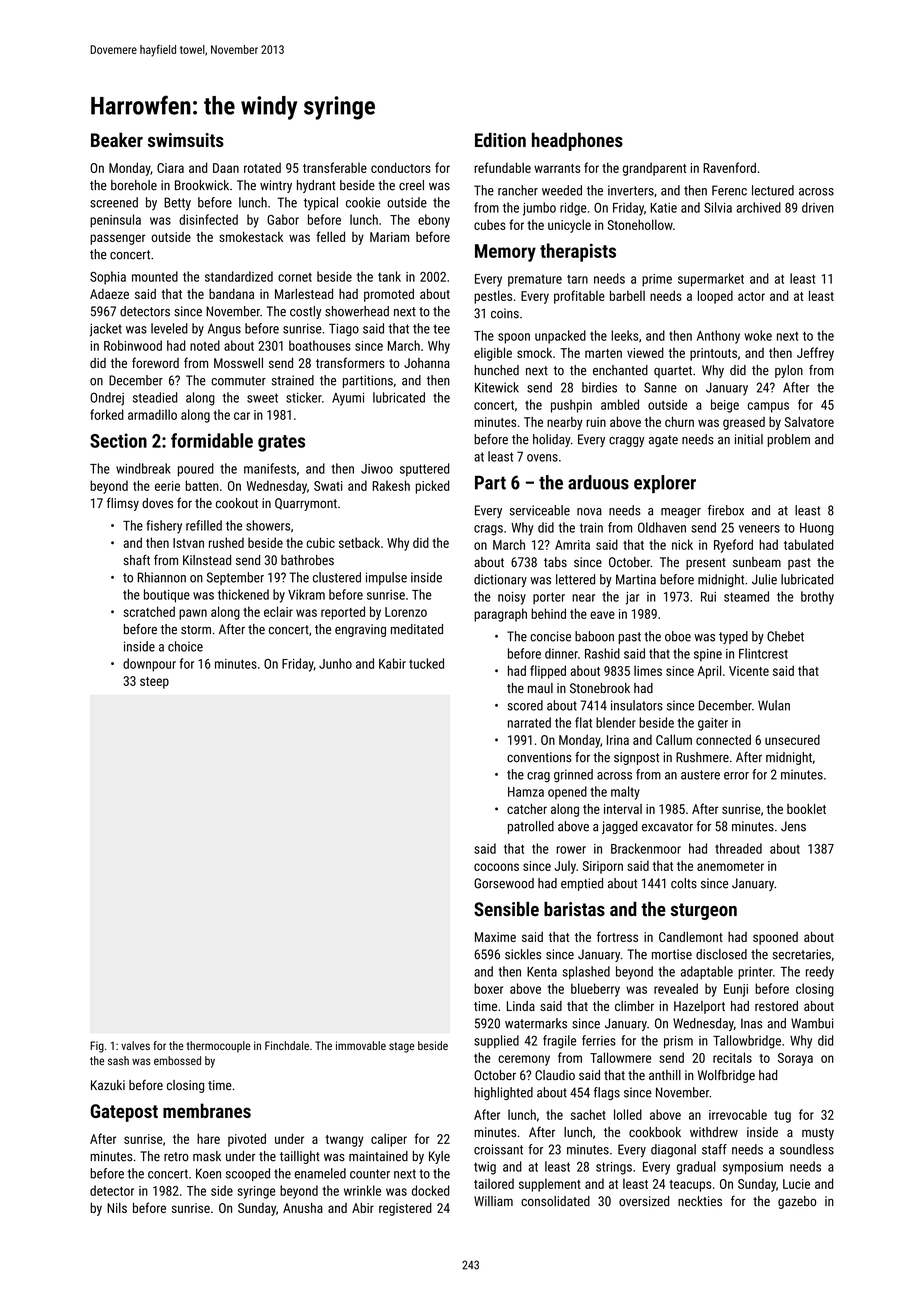  I want to click on storm, so click(196, 630).
